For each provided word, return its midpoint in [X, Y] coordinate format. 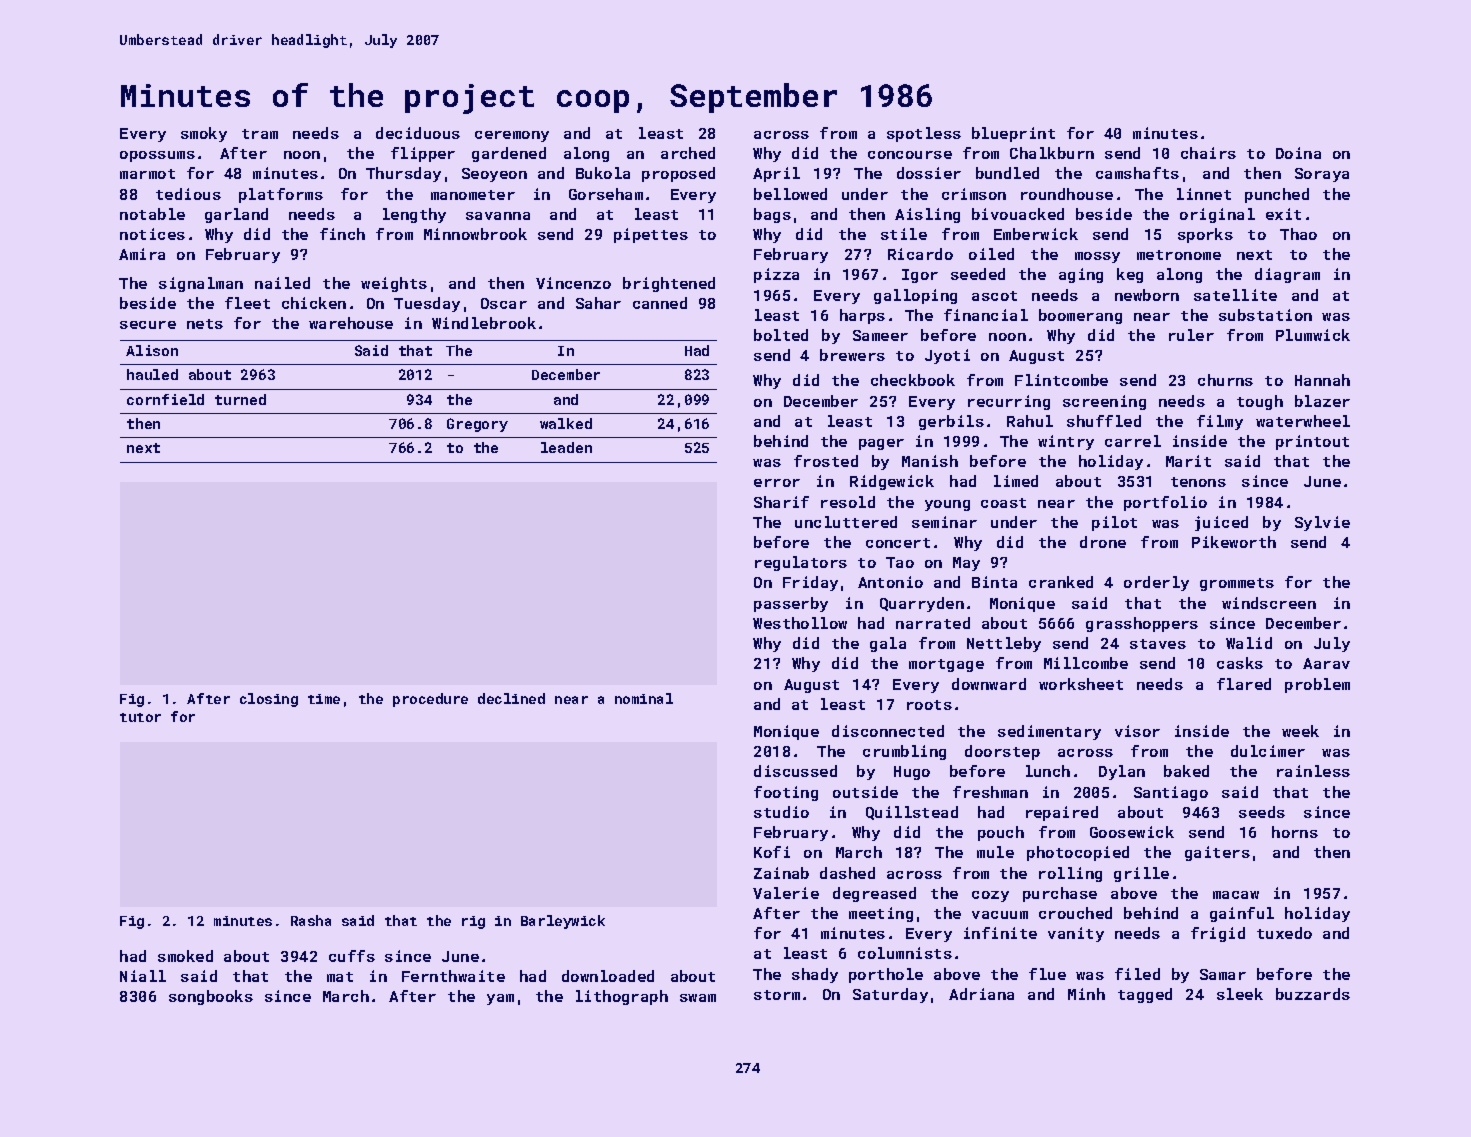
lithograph [622, 997]
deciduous [418, 133]
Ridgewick [892, 482]
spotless [924, 134]
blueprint [1013, 134]
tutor [140, 717]
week [1300, 731]
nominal [644, 698]
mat [340, 977]
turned [240, 399]
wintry [1066, 442]
